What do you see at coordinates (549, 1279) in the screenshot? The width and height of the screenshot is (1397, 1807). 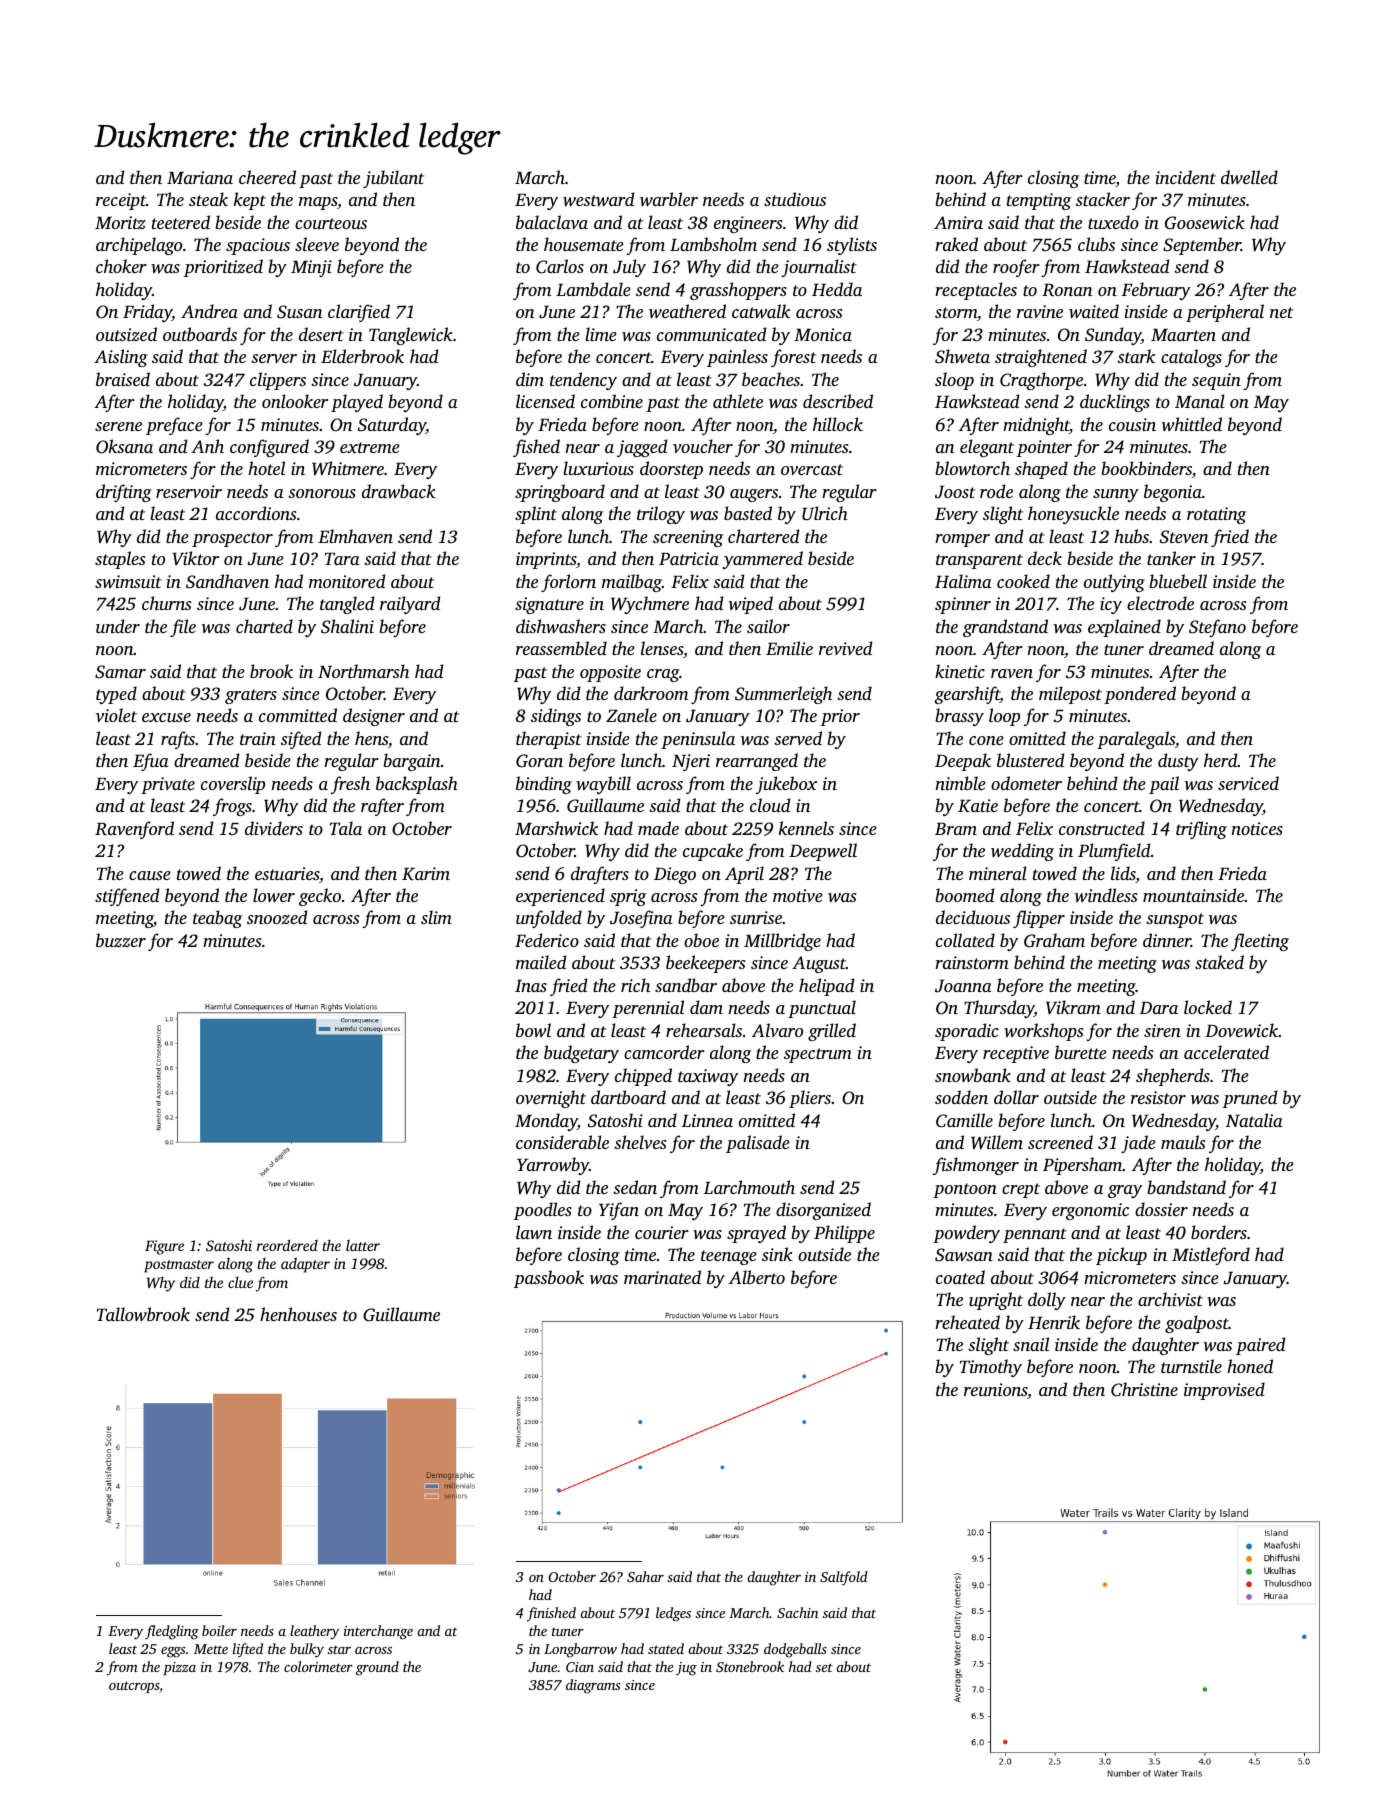 I see `passbook` at bounding box center [549, 1279].
